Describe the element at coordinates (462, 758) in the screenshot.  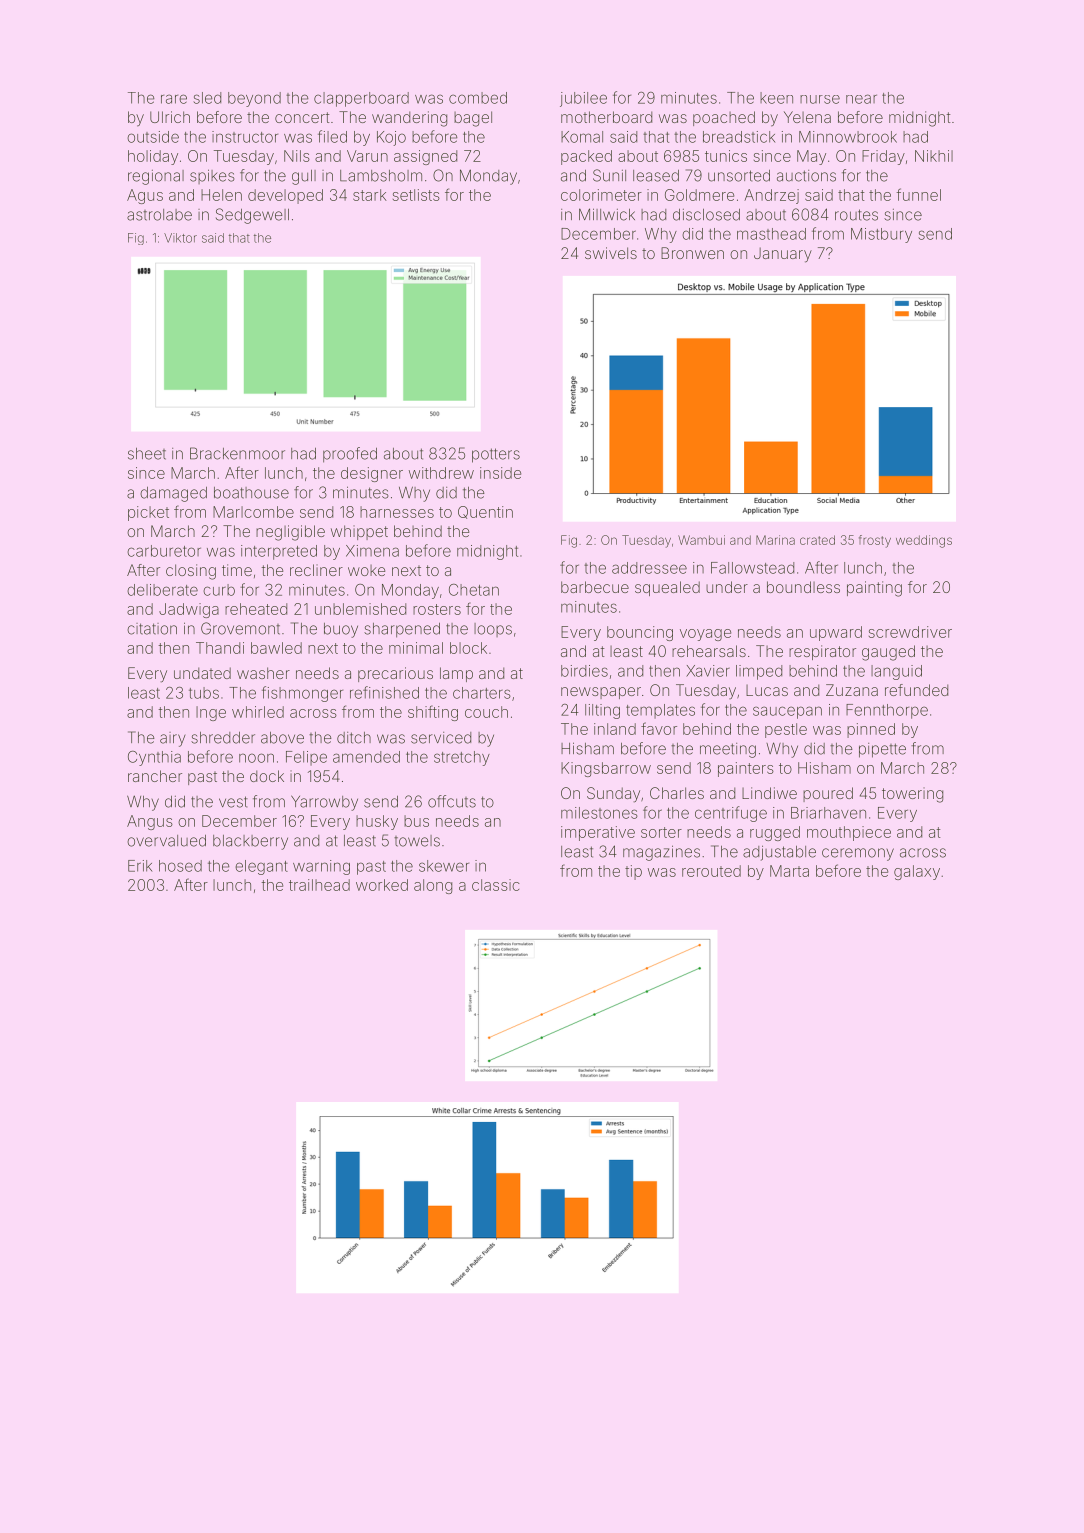
I see `stretchy` at that location.
